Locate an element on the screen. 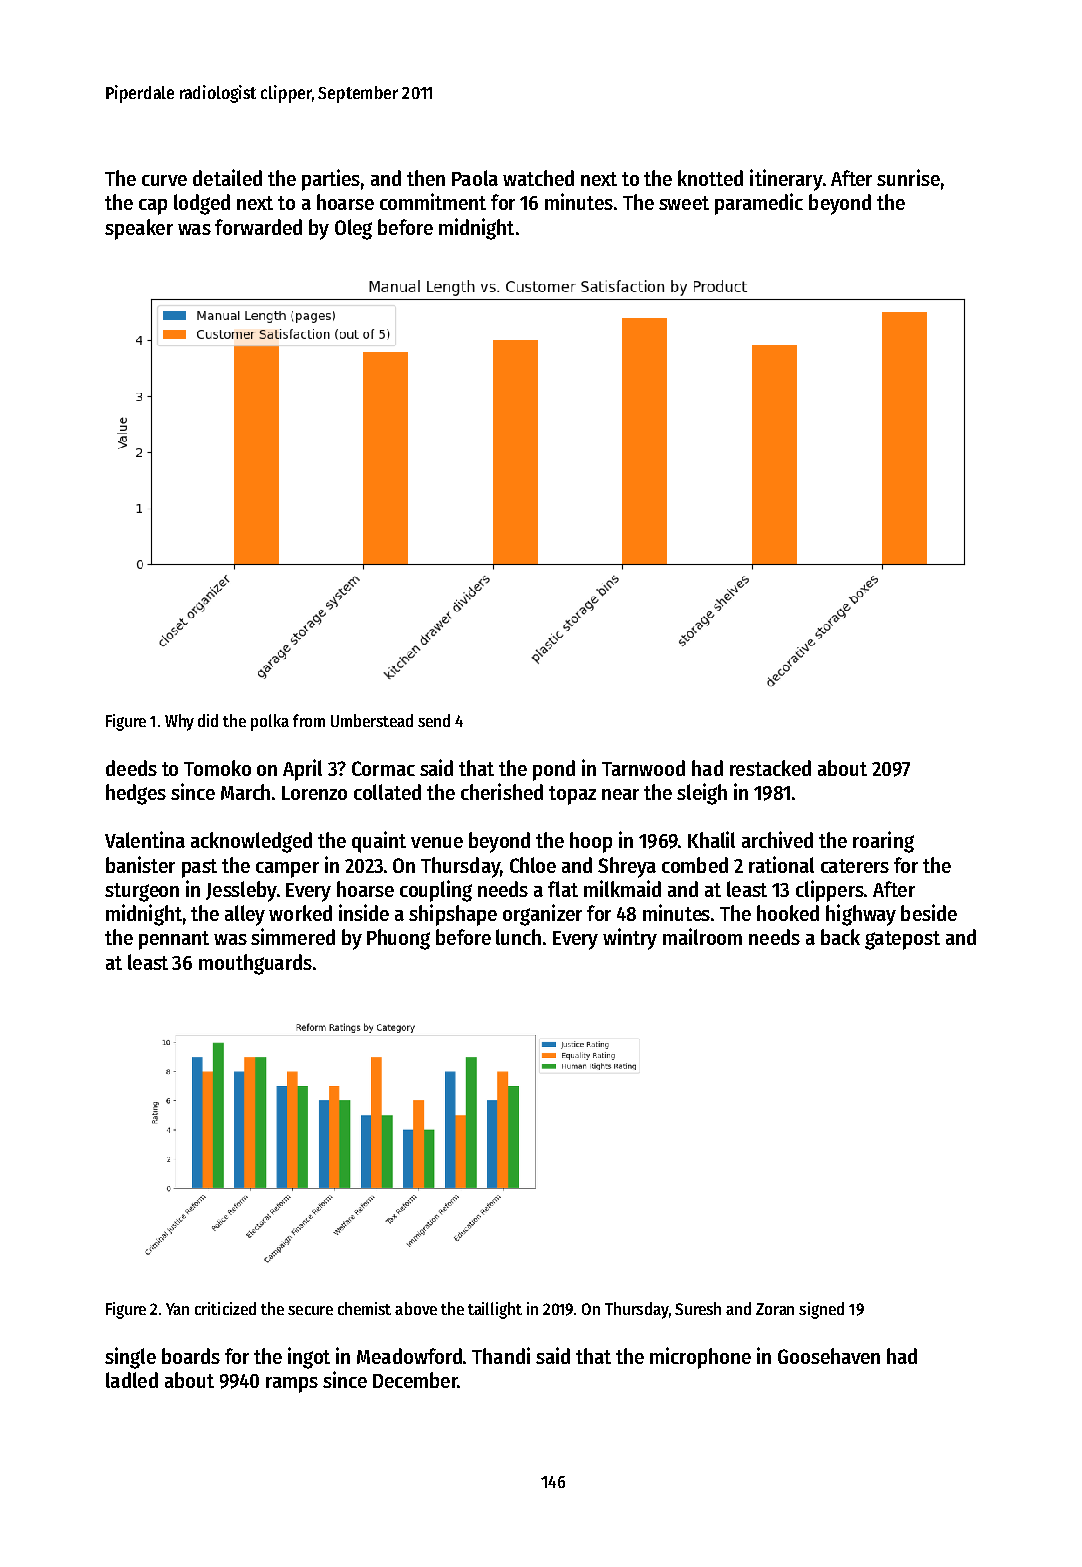 This screenshot has height=1567, width=1082. cherished is located at coordinates (502, 791).
